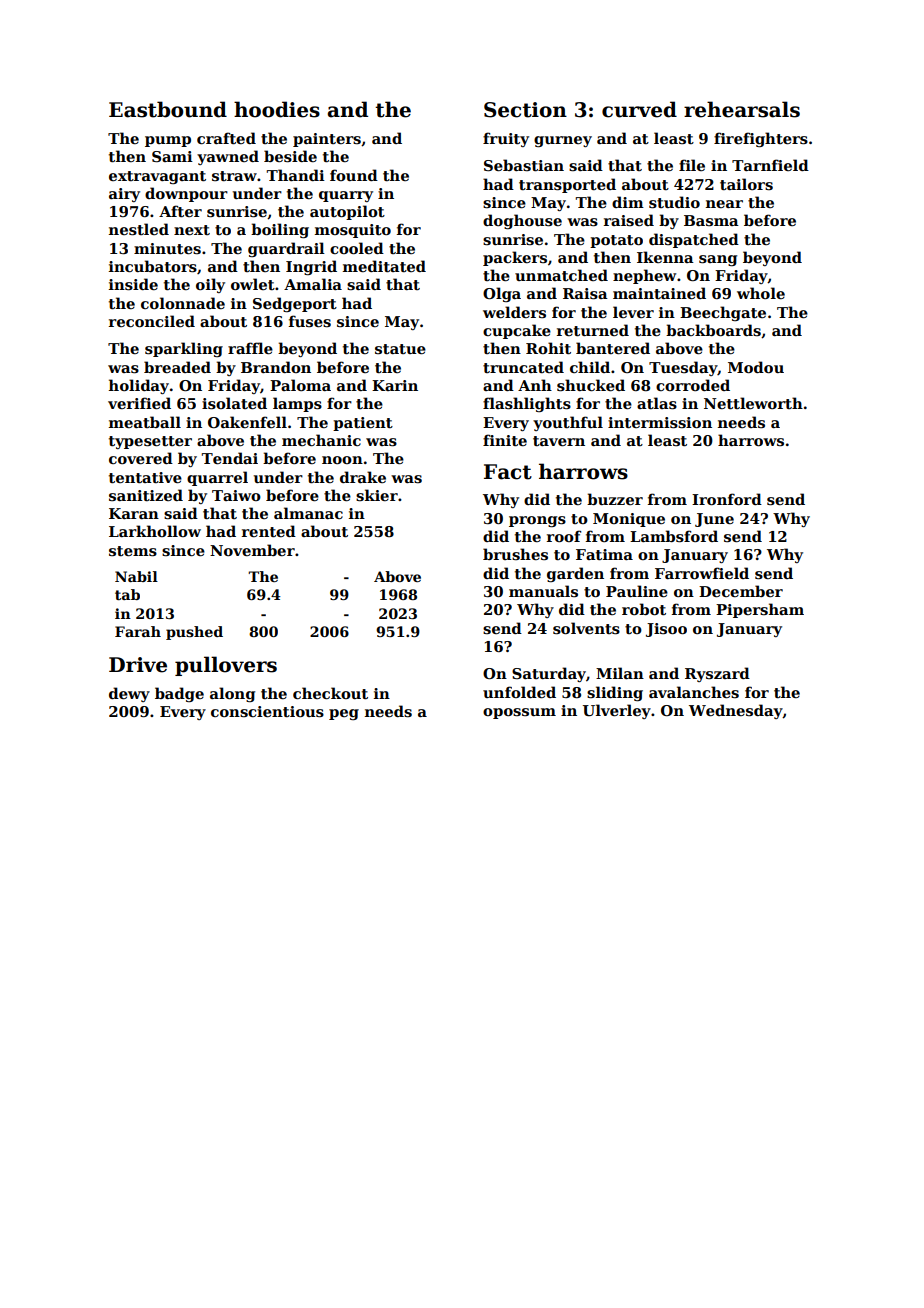  I want to click on tentative, so click(145, 477).
